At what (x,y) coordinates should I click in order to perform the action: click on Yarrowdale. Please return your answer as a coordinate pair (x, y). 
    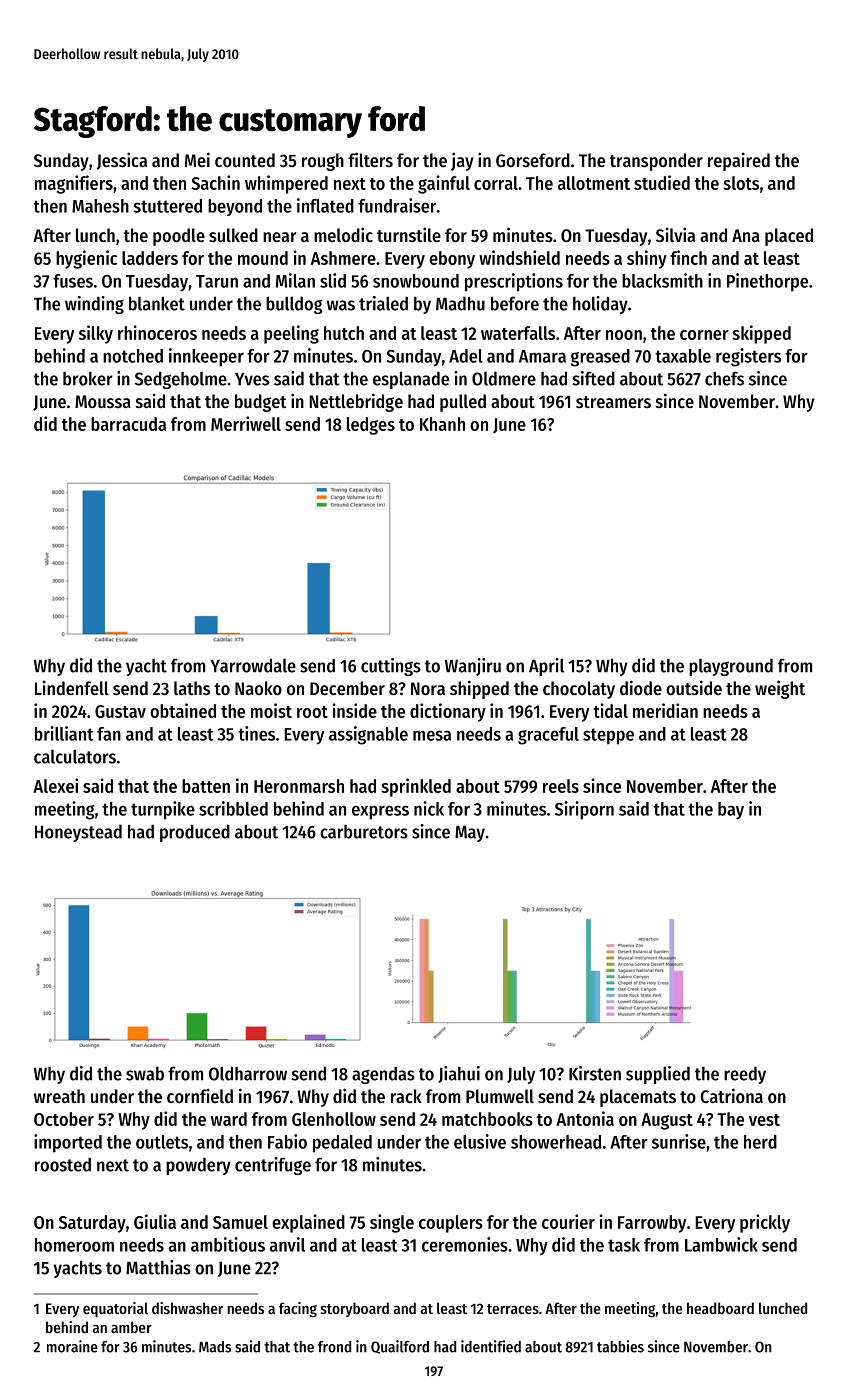
    Looking at the image, I should click on (253, 665).
